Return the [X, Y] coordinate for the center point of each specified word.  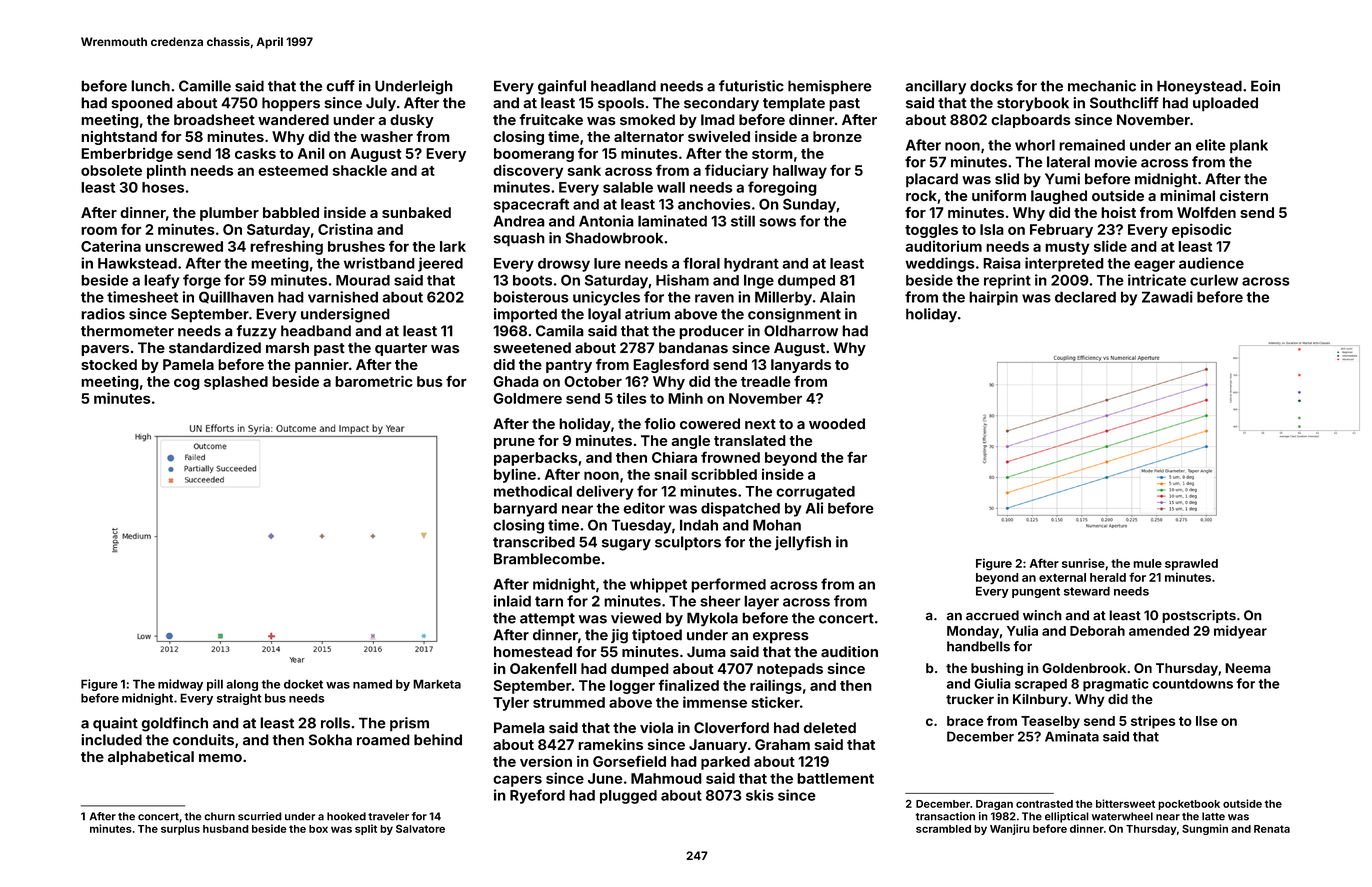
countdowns [1192, 683]
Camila [560, 331]
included [111, 740]
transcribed [534, 542]
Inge [759, 281]
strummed [569, 702]
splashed [236, 383]
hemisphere [830, 87]
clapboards [1031, 121]
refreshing [286, 247]
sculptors [688, 543]
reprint [1007, 281]
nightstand [119, 138]
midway [180, 685]
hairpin [993, 298]
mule [1147, 563]
